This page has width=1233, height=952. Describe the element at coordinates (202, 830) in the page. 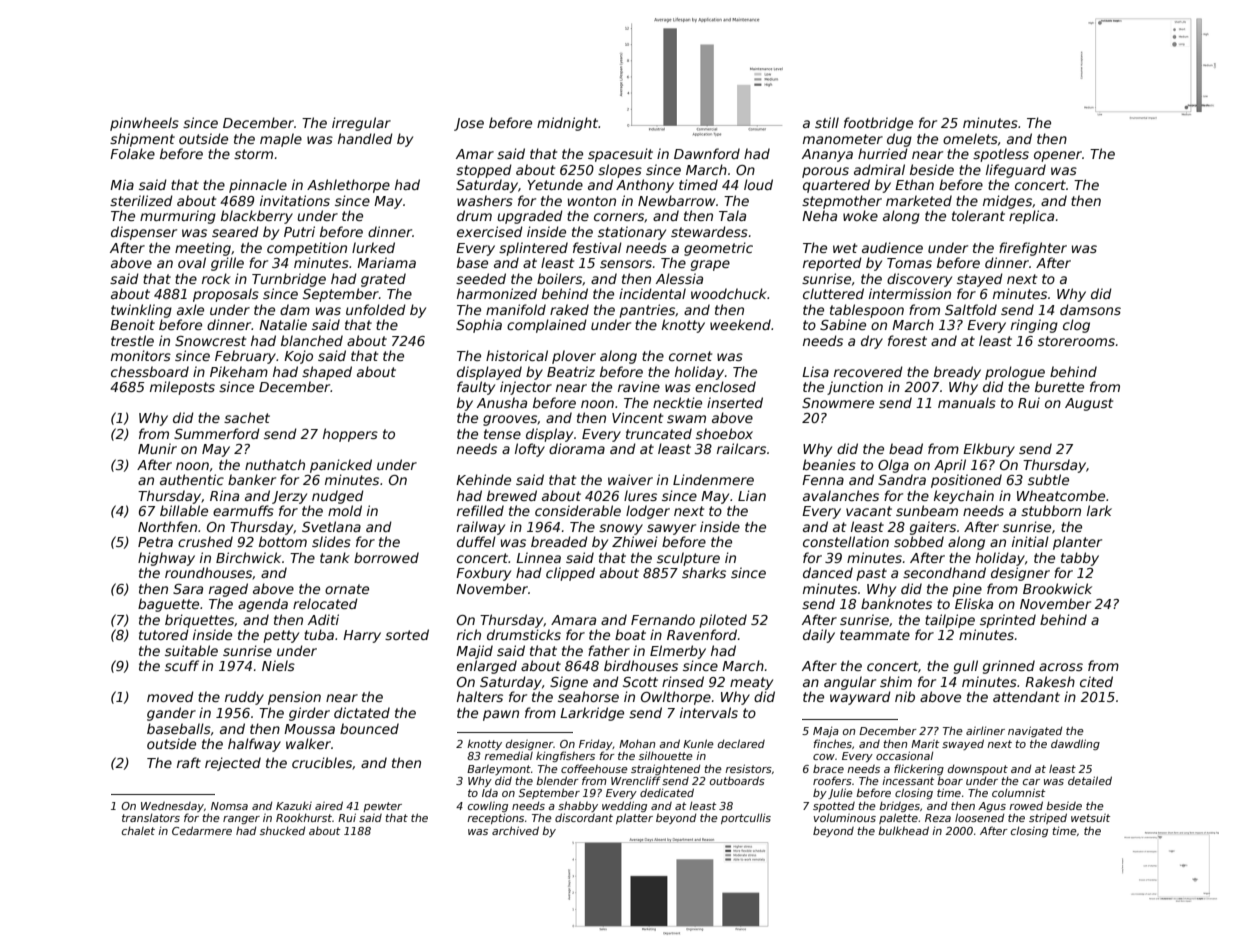

I see `Cedarmere` at that location.
